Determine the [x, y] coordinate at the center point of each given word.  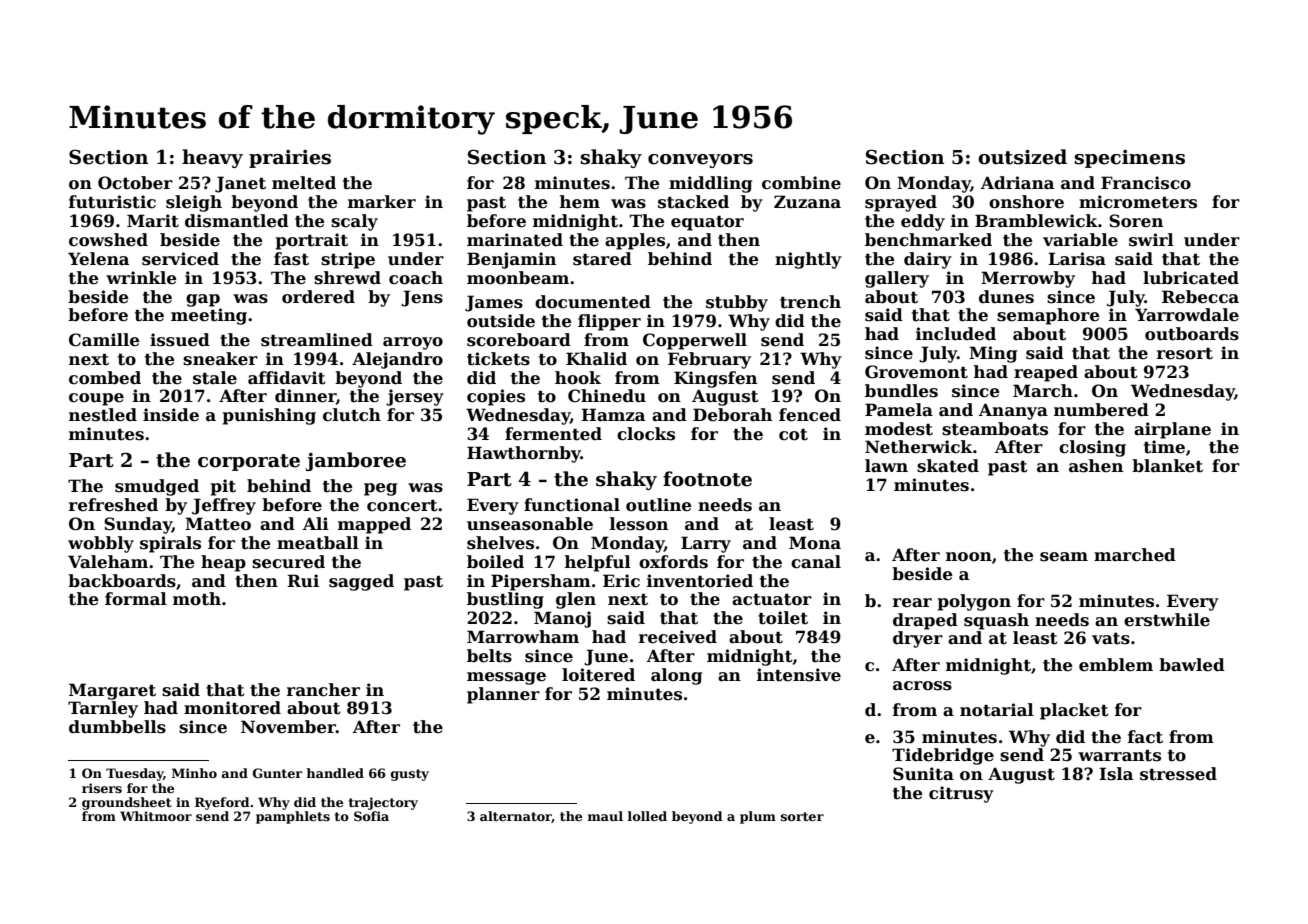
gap [203, 300]
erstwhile [1167, 620]
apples [635, 241]
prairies [290, 159]
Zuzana [807, 202]
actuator [772, 600]
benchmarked [928, 240]
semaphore [1048, 316]
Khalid [596, 359]
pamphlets [293, 817]
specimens [1130, 159]
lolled [647, 816]
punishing [269, 416]
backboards [122, 581]
